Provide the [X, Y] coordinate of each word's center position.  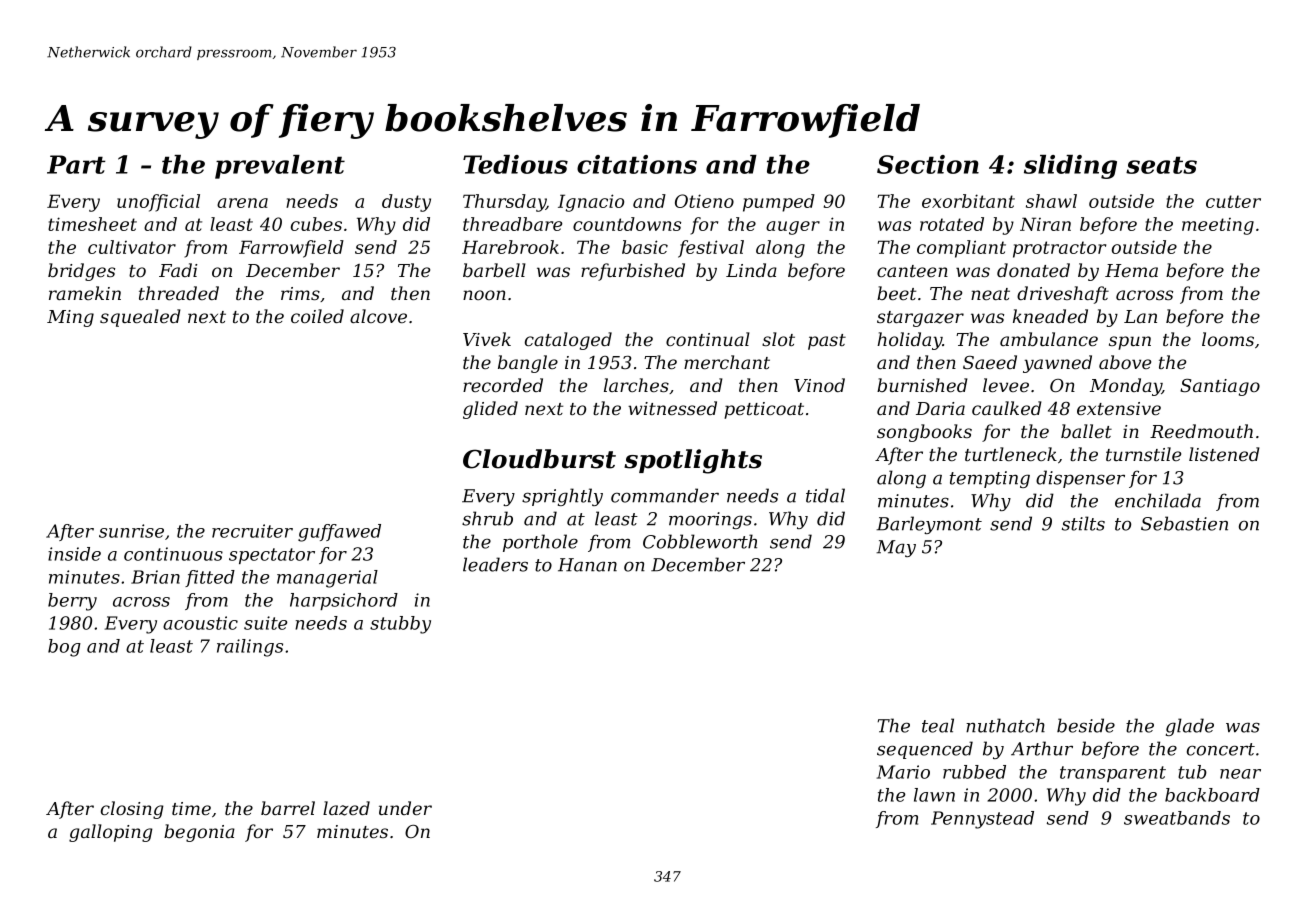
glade [1190, 727]
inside [74, 554]
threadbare [512, 224]
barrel [288, 808]
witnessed [672, 408]
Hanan [587, 565]
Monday [1126, 387]
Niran [1045, 224]
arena [242, 203]
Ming [70, 318]
